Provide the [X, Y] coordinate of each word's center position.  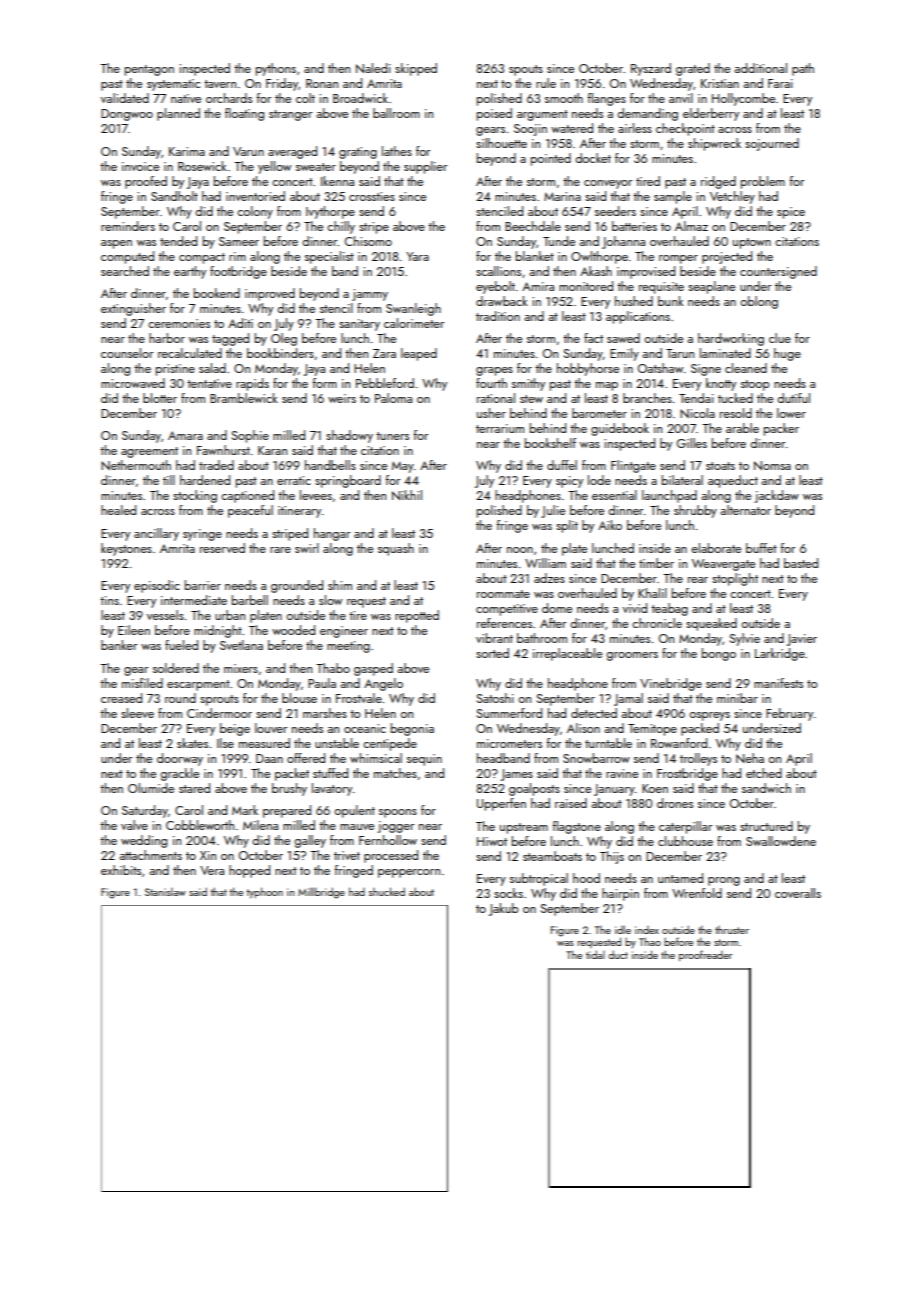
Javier [802, 640]
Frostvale [359, 698]
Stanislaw [165, 892]
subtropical [539, 879]
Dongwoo [127, 115]
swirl [307, 548]
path [803, 69]
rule [546, 83]
